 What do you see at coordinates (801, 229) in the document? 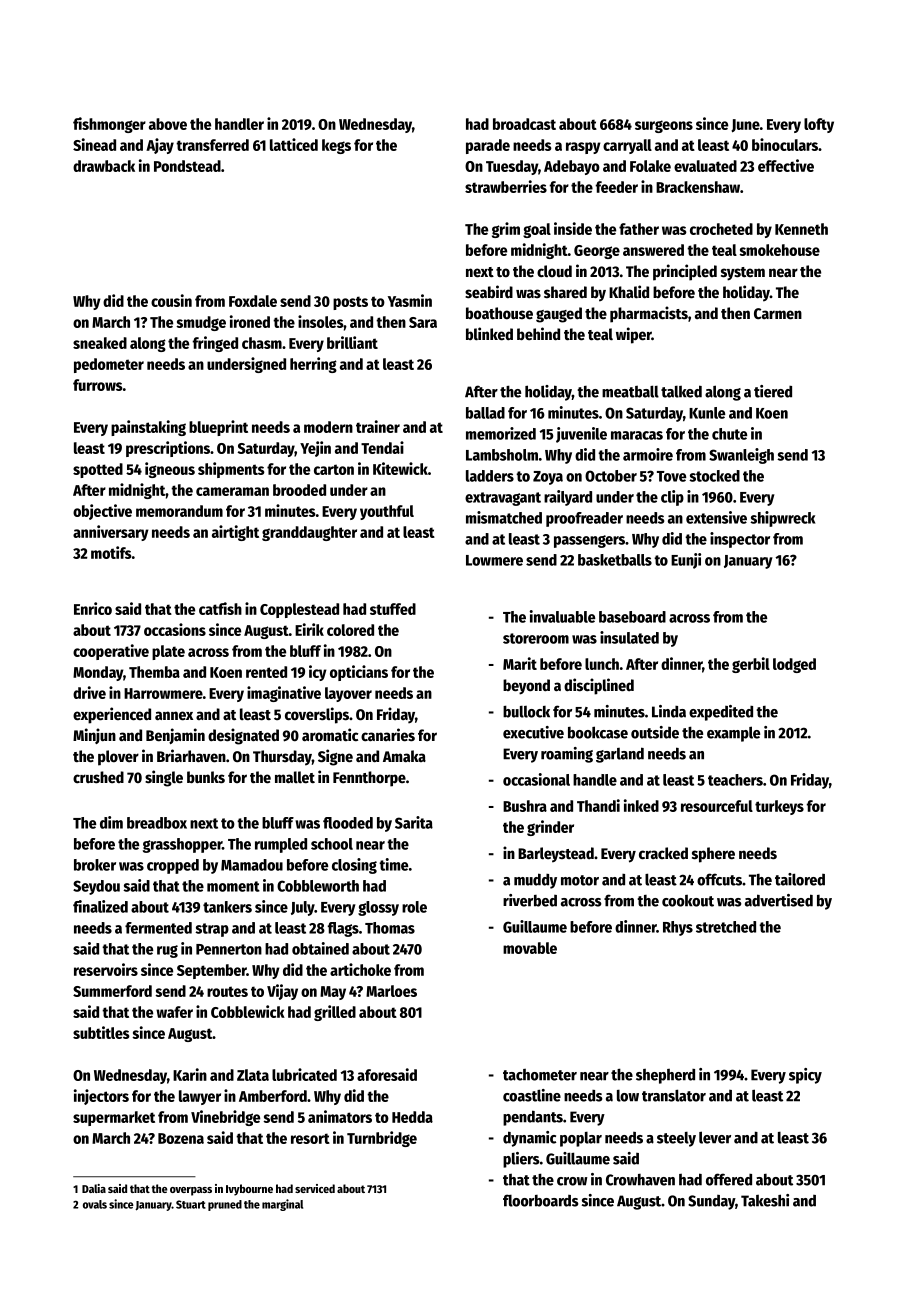
I see `Kenneth` at bounding box center [801, 229].
